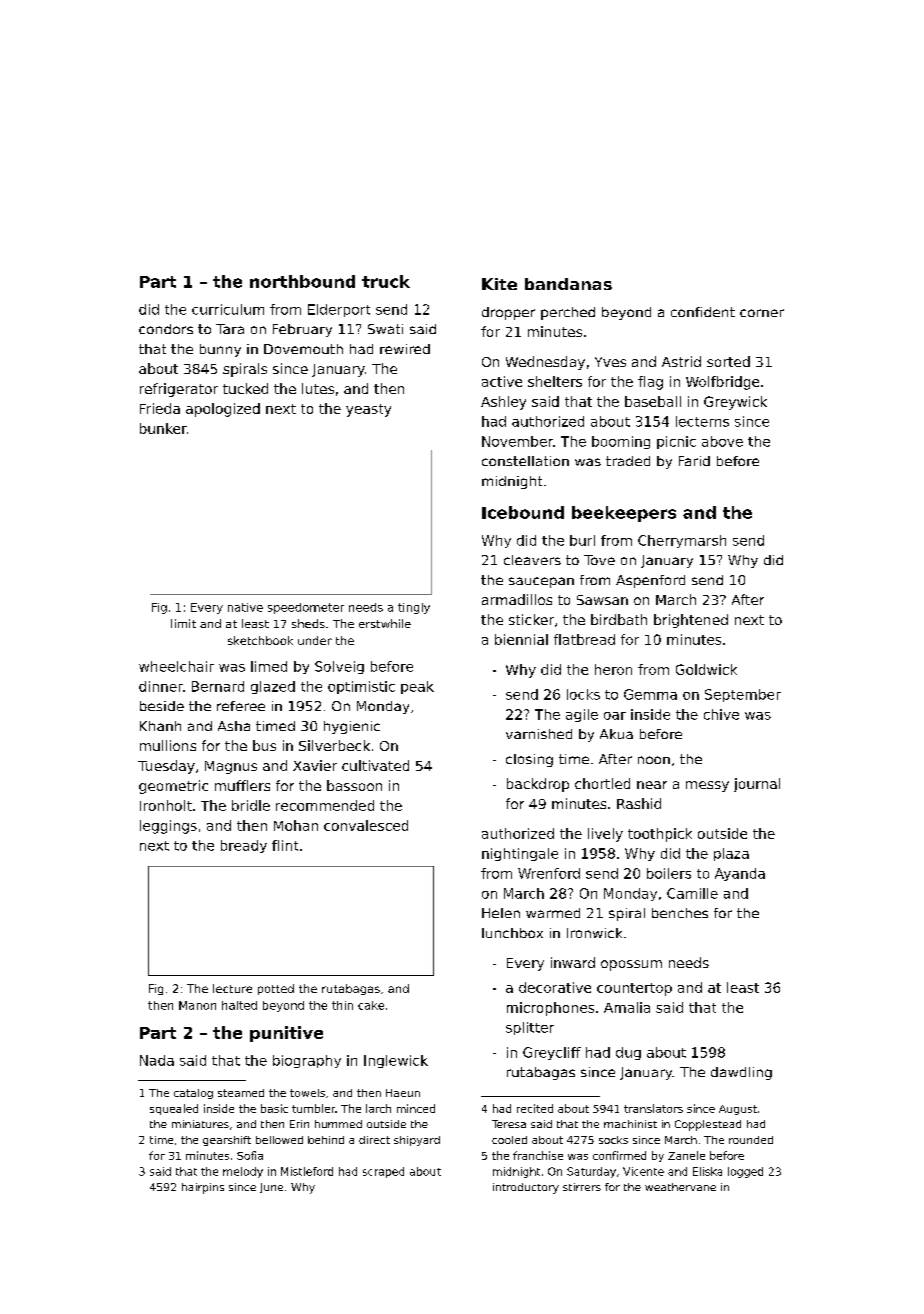 The image size is (924, 1314). I want to click on corner, so click(762, 313).
